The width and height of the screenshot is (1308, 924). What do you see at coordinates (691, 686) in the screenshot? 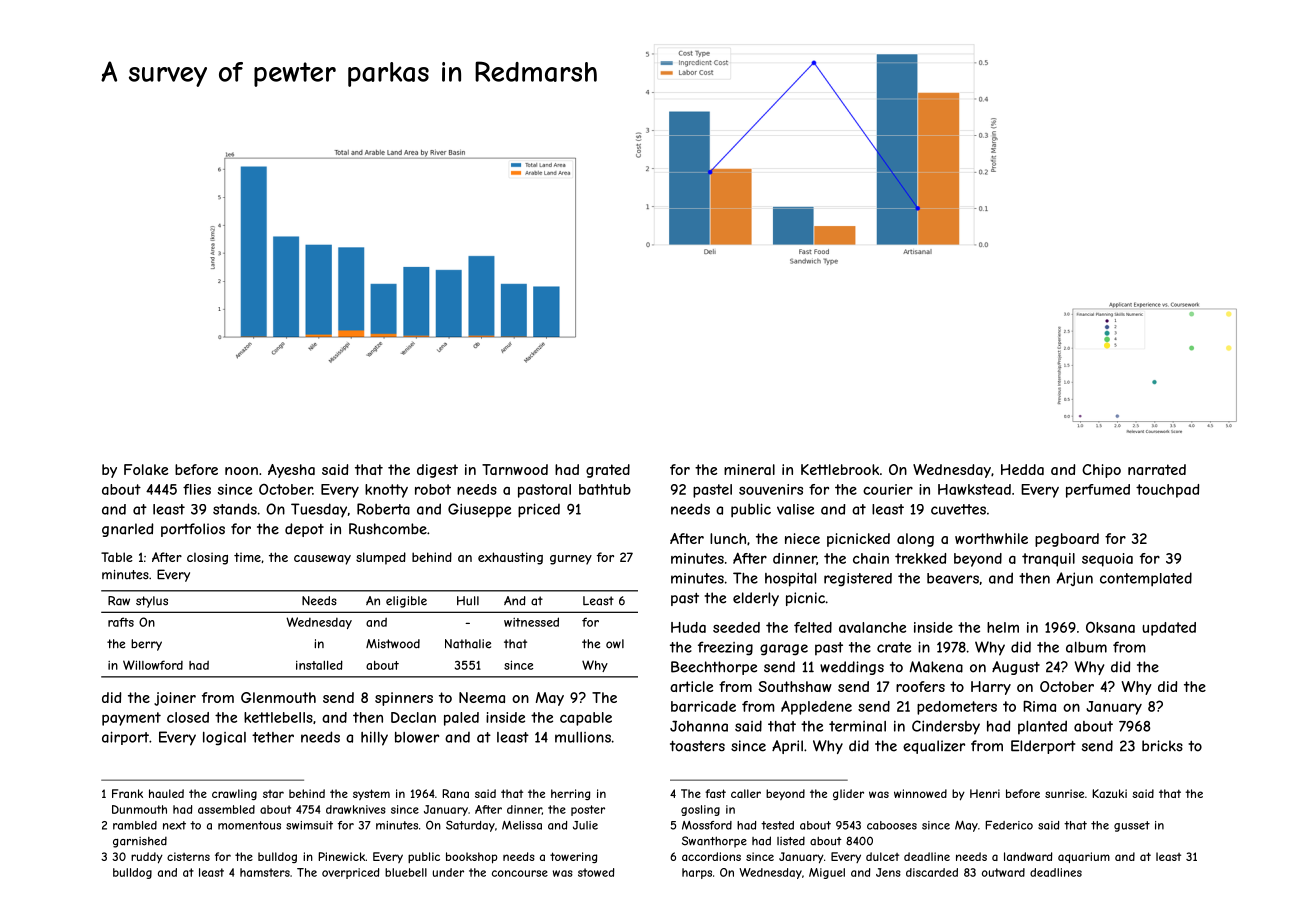
I see `article` at bounding box center [691, 686].
